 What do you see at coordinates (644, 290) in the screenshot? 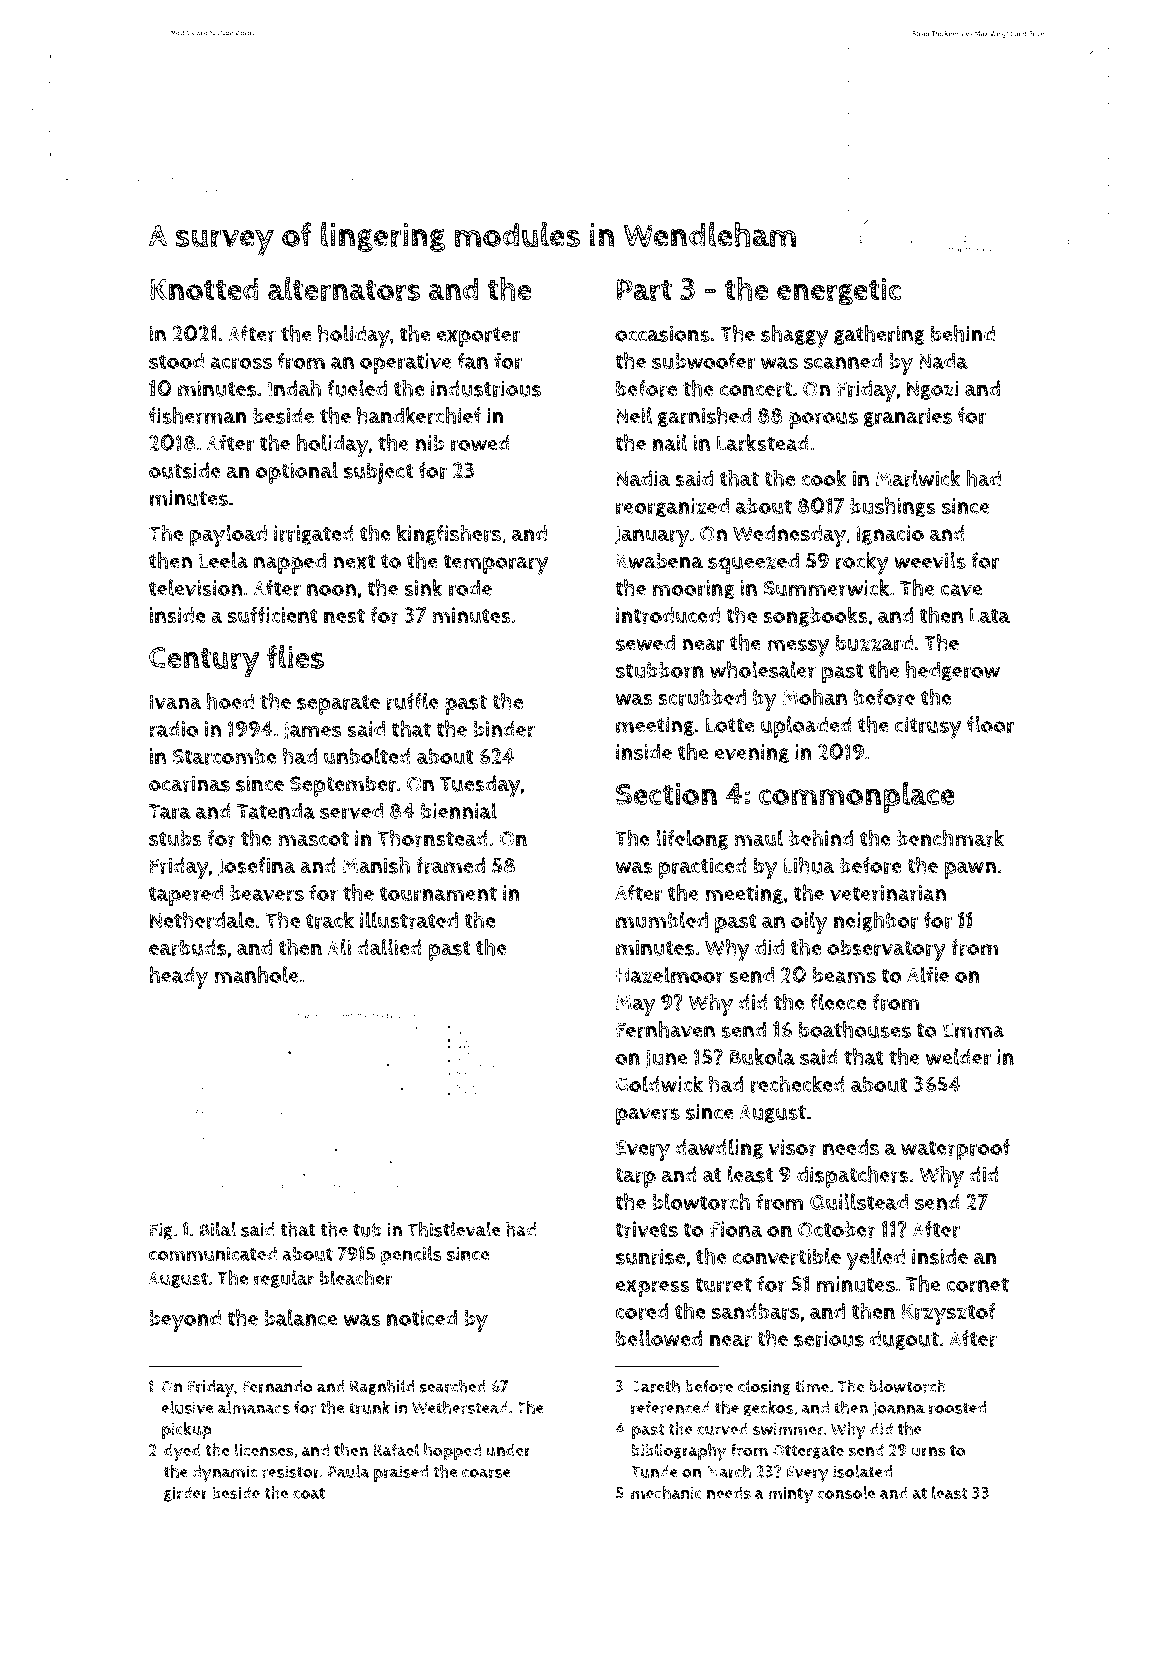
I see `Part` at bounding box center [644, 290].
